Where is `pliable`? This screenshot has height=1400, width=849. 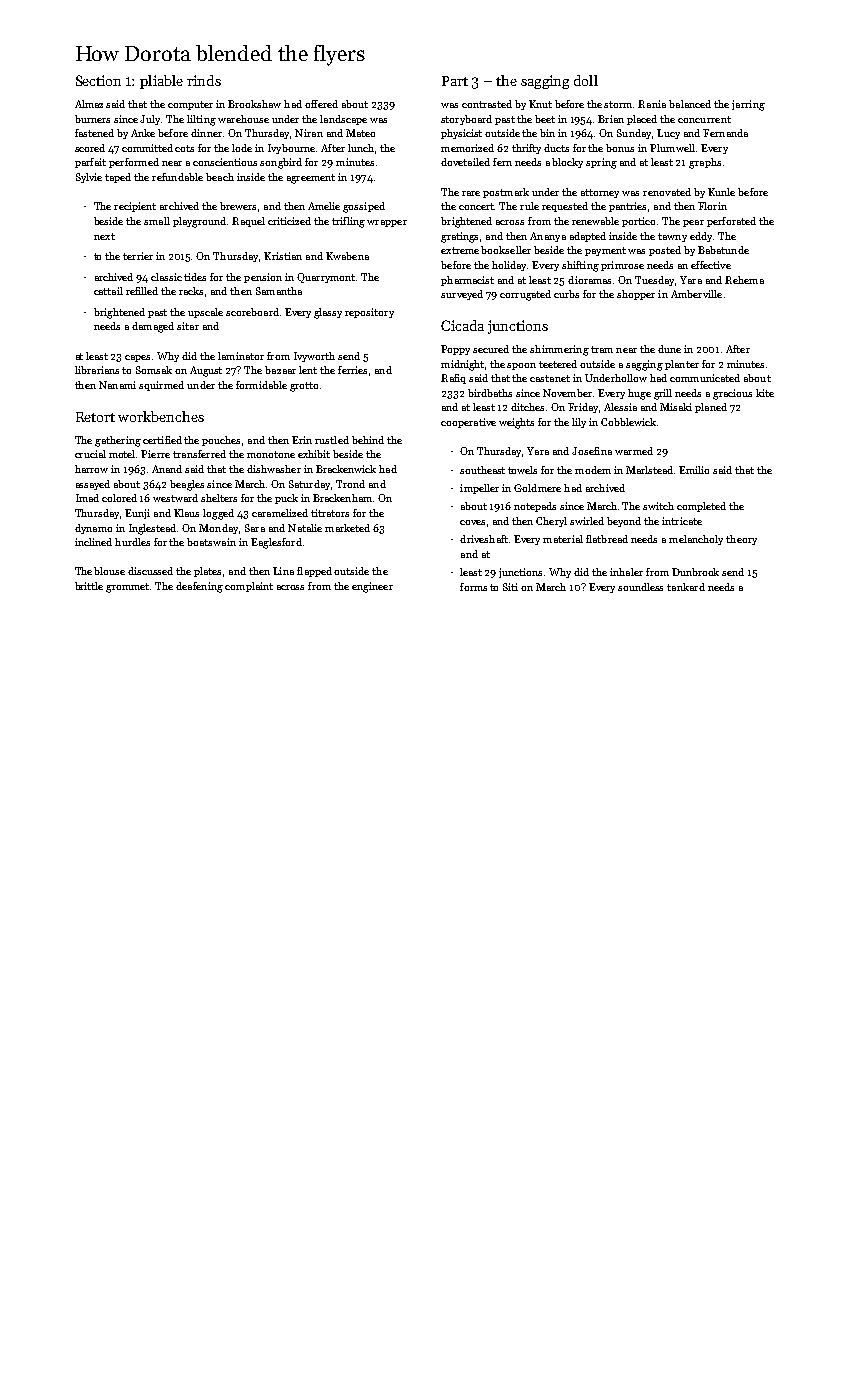
pliable is located at coordinates (161, 82).
